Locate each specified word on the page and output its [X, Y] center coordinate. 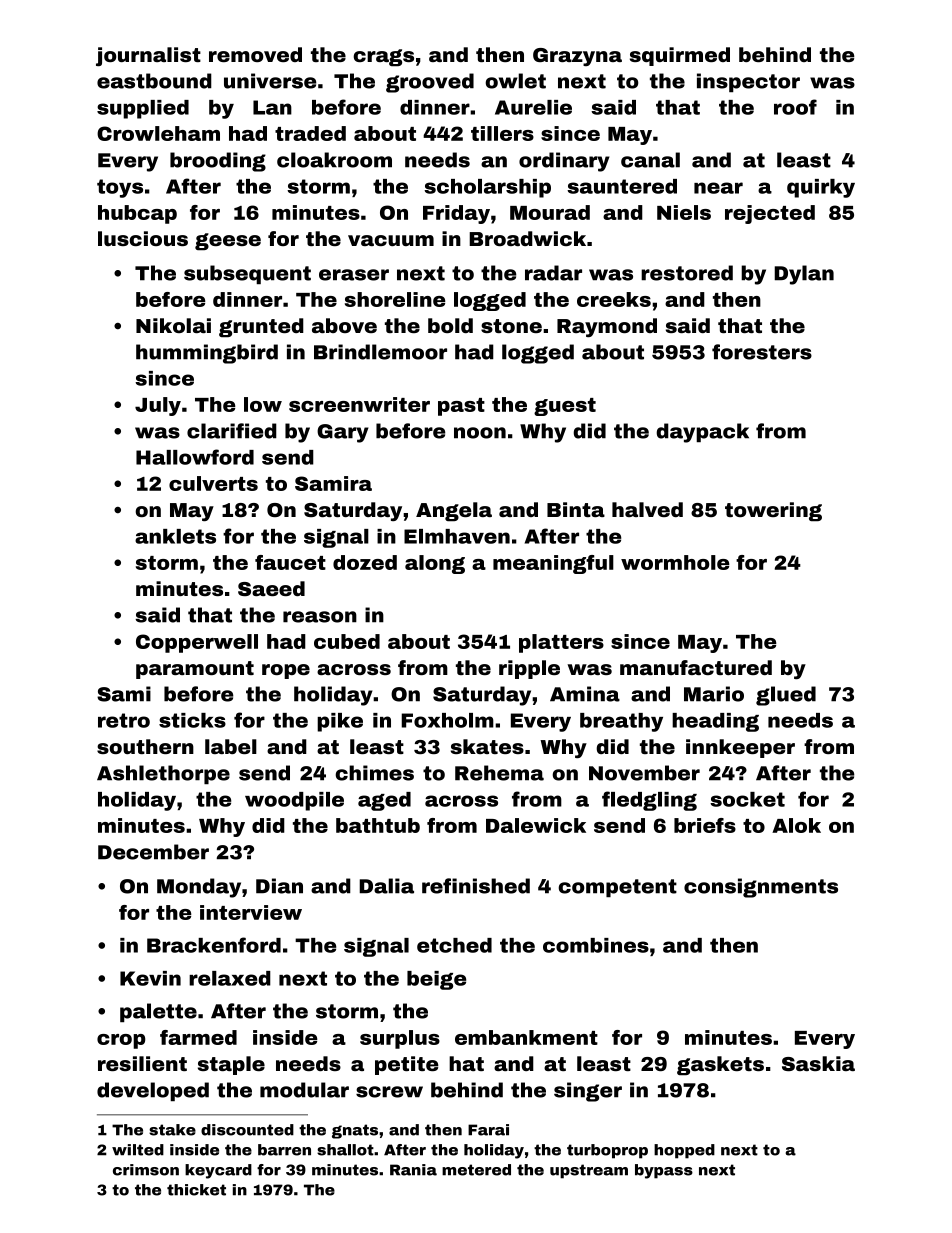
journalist [148, 56]
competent [617, 888]
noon [480, 433]
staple [231, 1065]
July [158, 406]
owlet [515, 81]
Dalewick [536, 825]
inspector [748, 82]
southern [145, 746]
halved [647, 509]
